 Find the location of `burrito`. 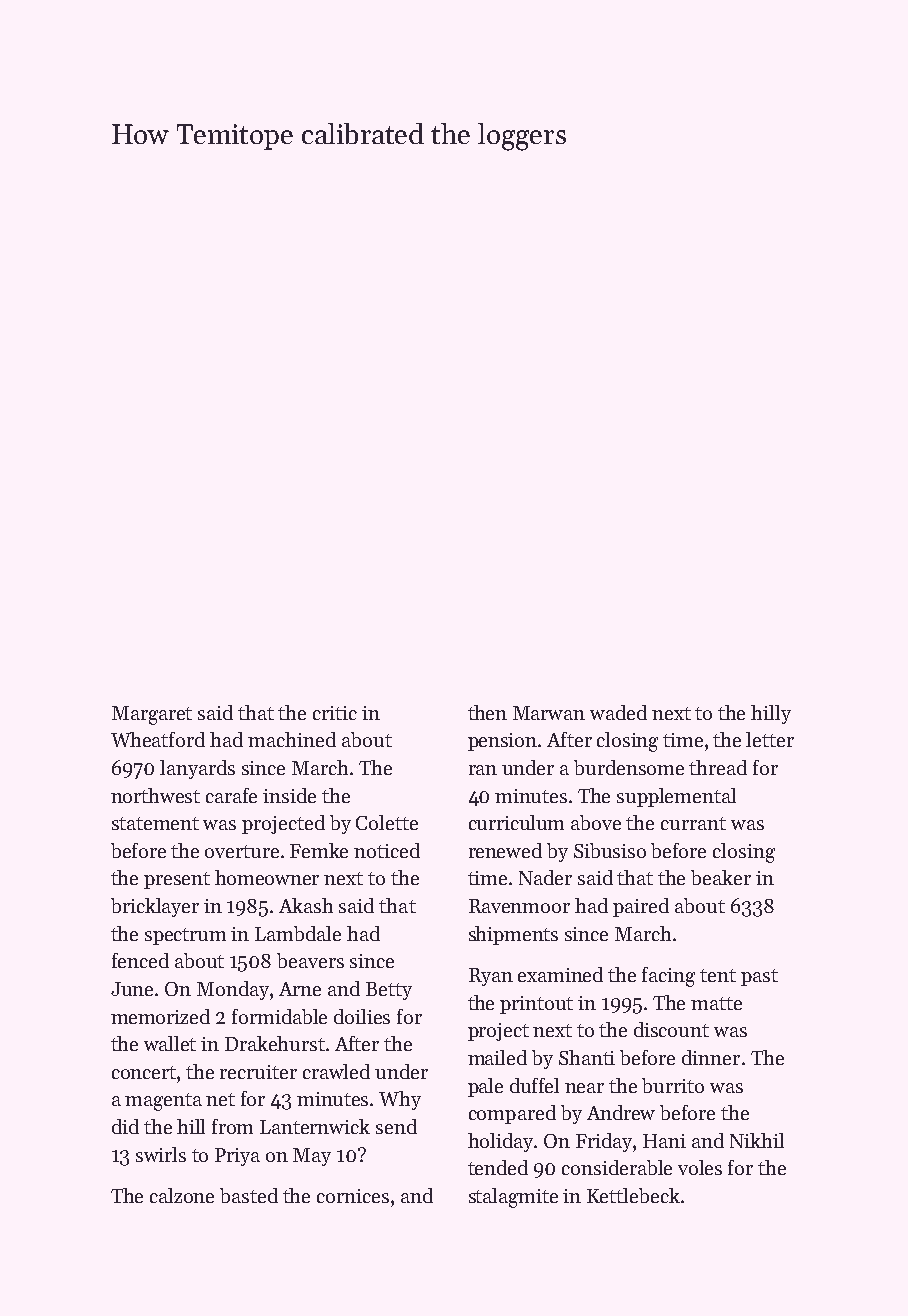

burrito is located at coordinates (673, 1085).
